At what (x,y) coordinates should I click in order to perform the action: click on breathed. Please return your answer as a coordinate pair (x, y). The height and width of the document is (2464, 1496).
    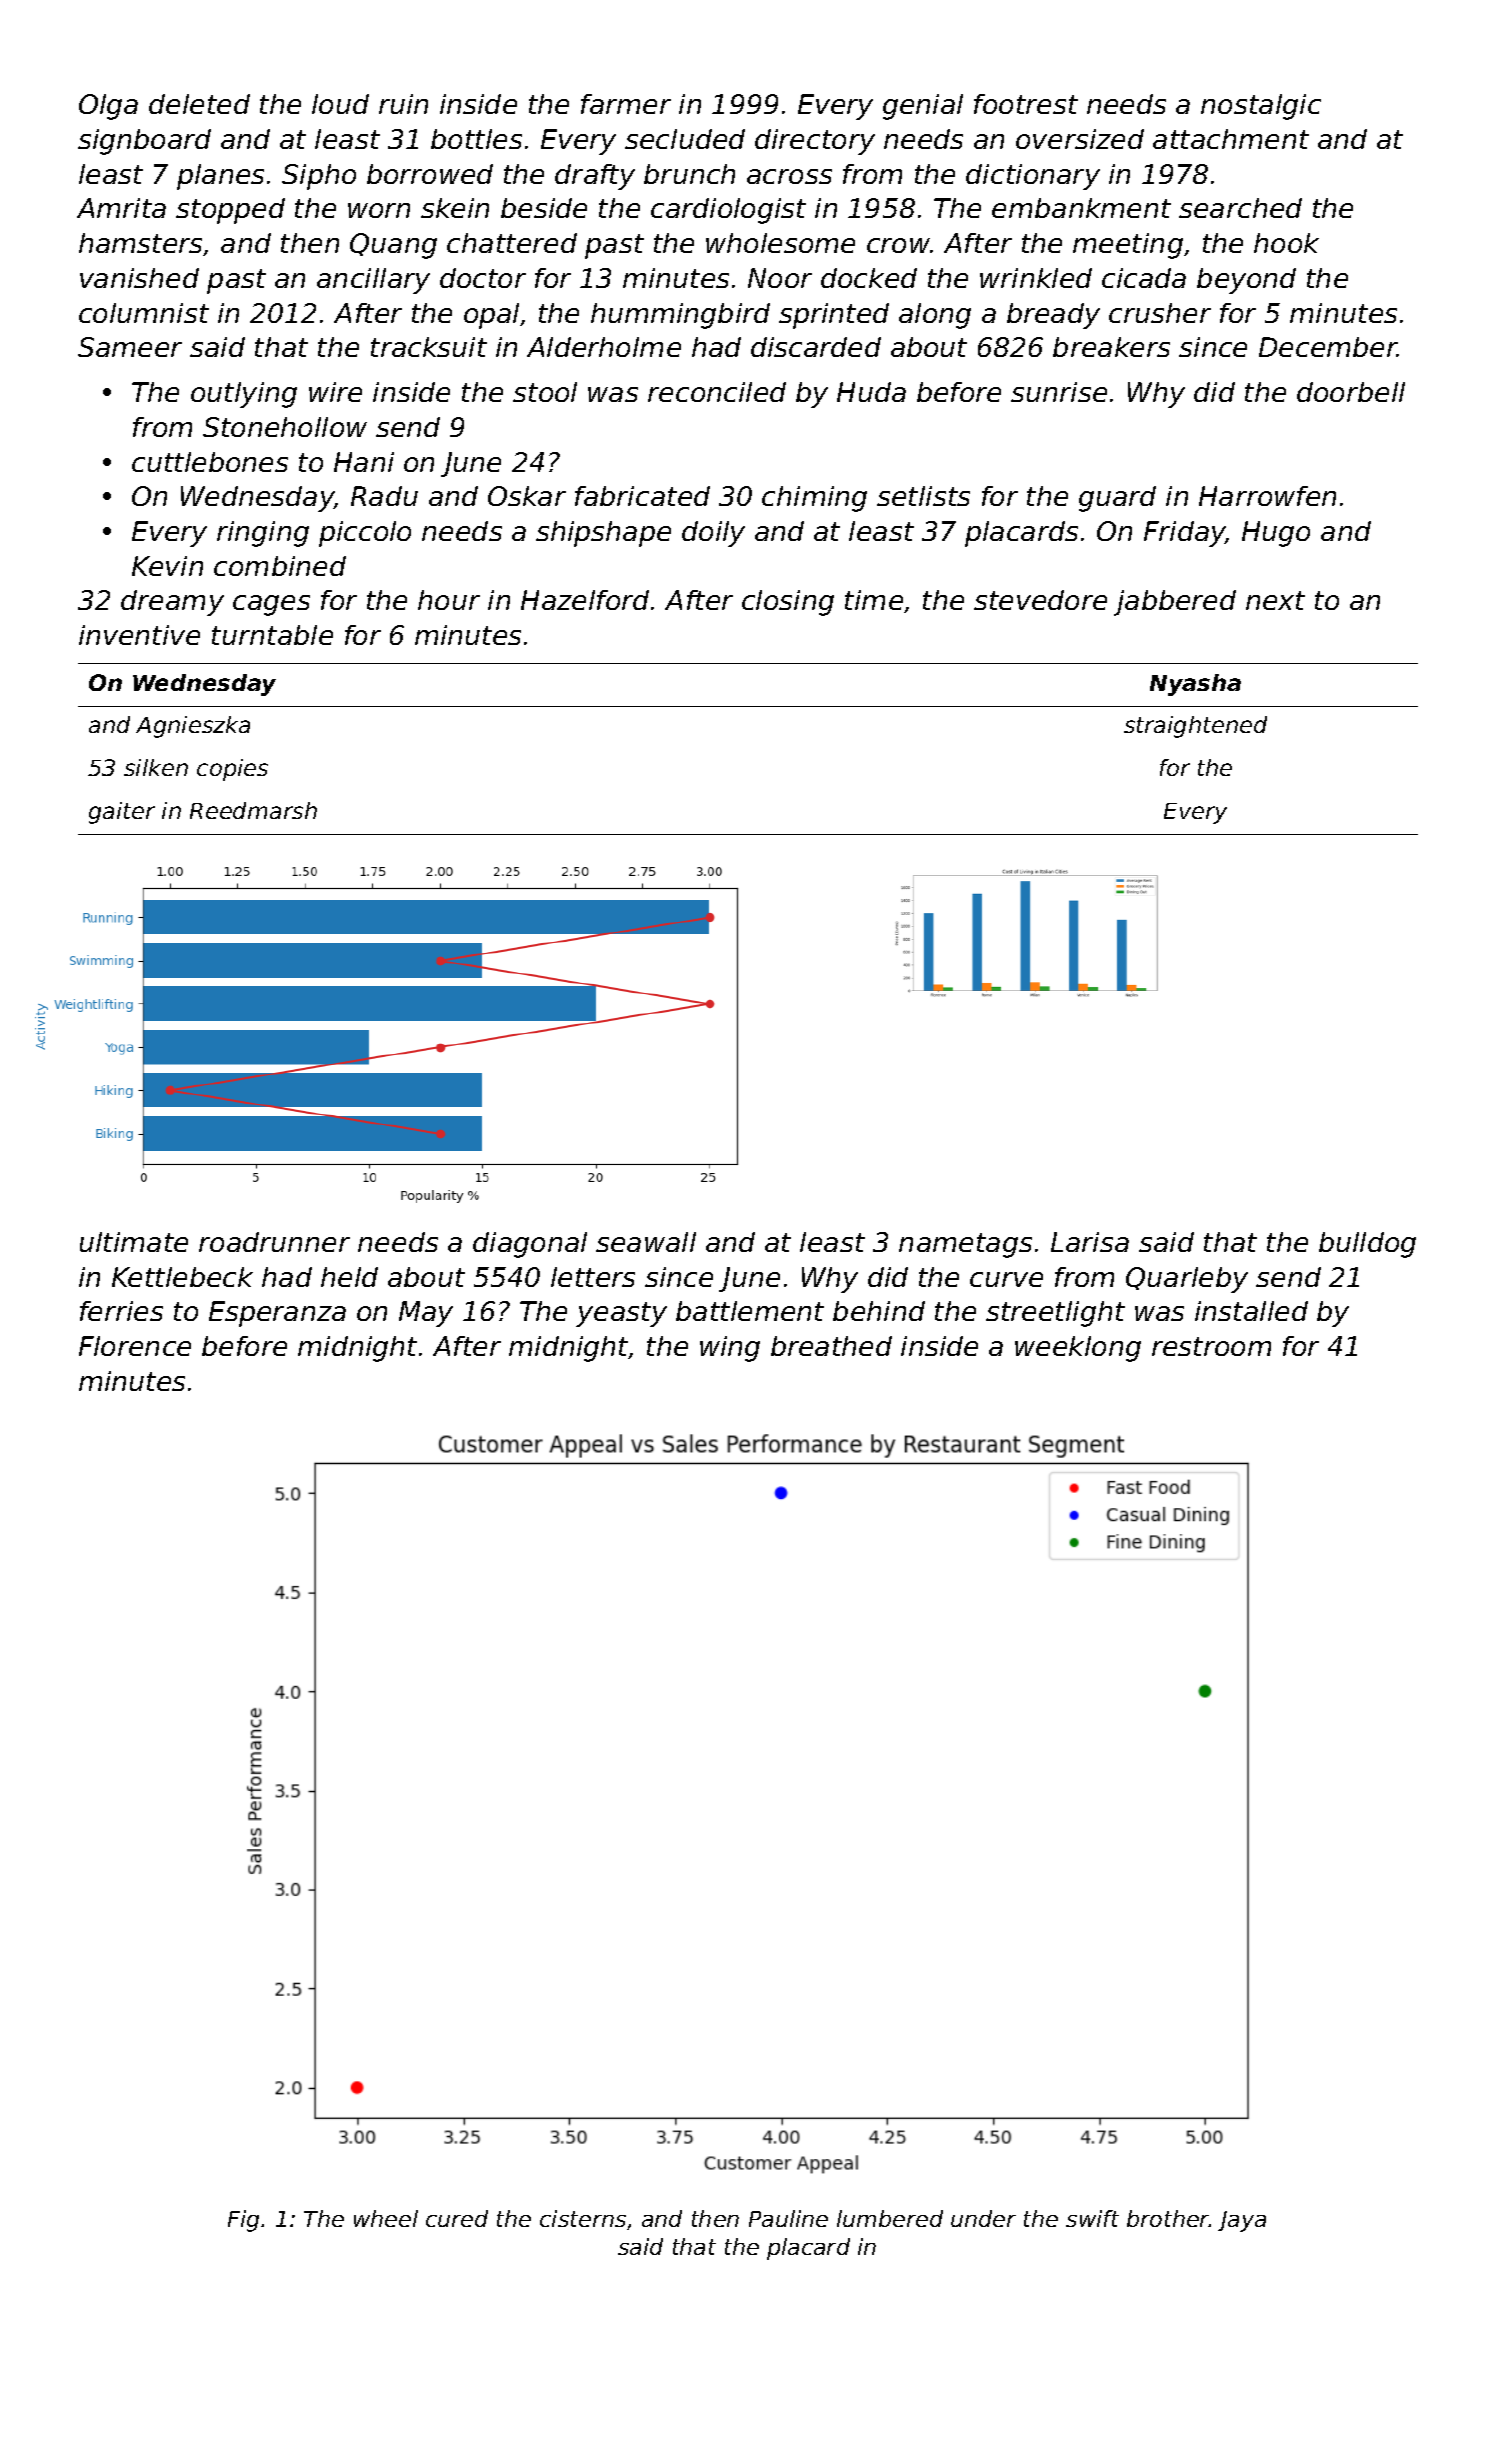
    Looking at the image, I should click on (831, 1346).
